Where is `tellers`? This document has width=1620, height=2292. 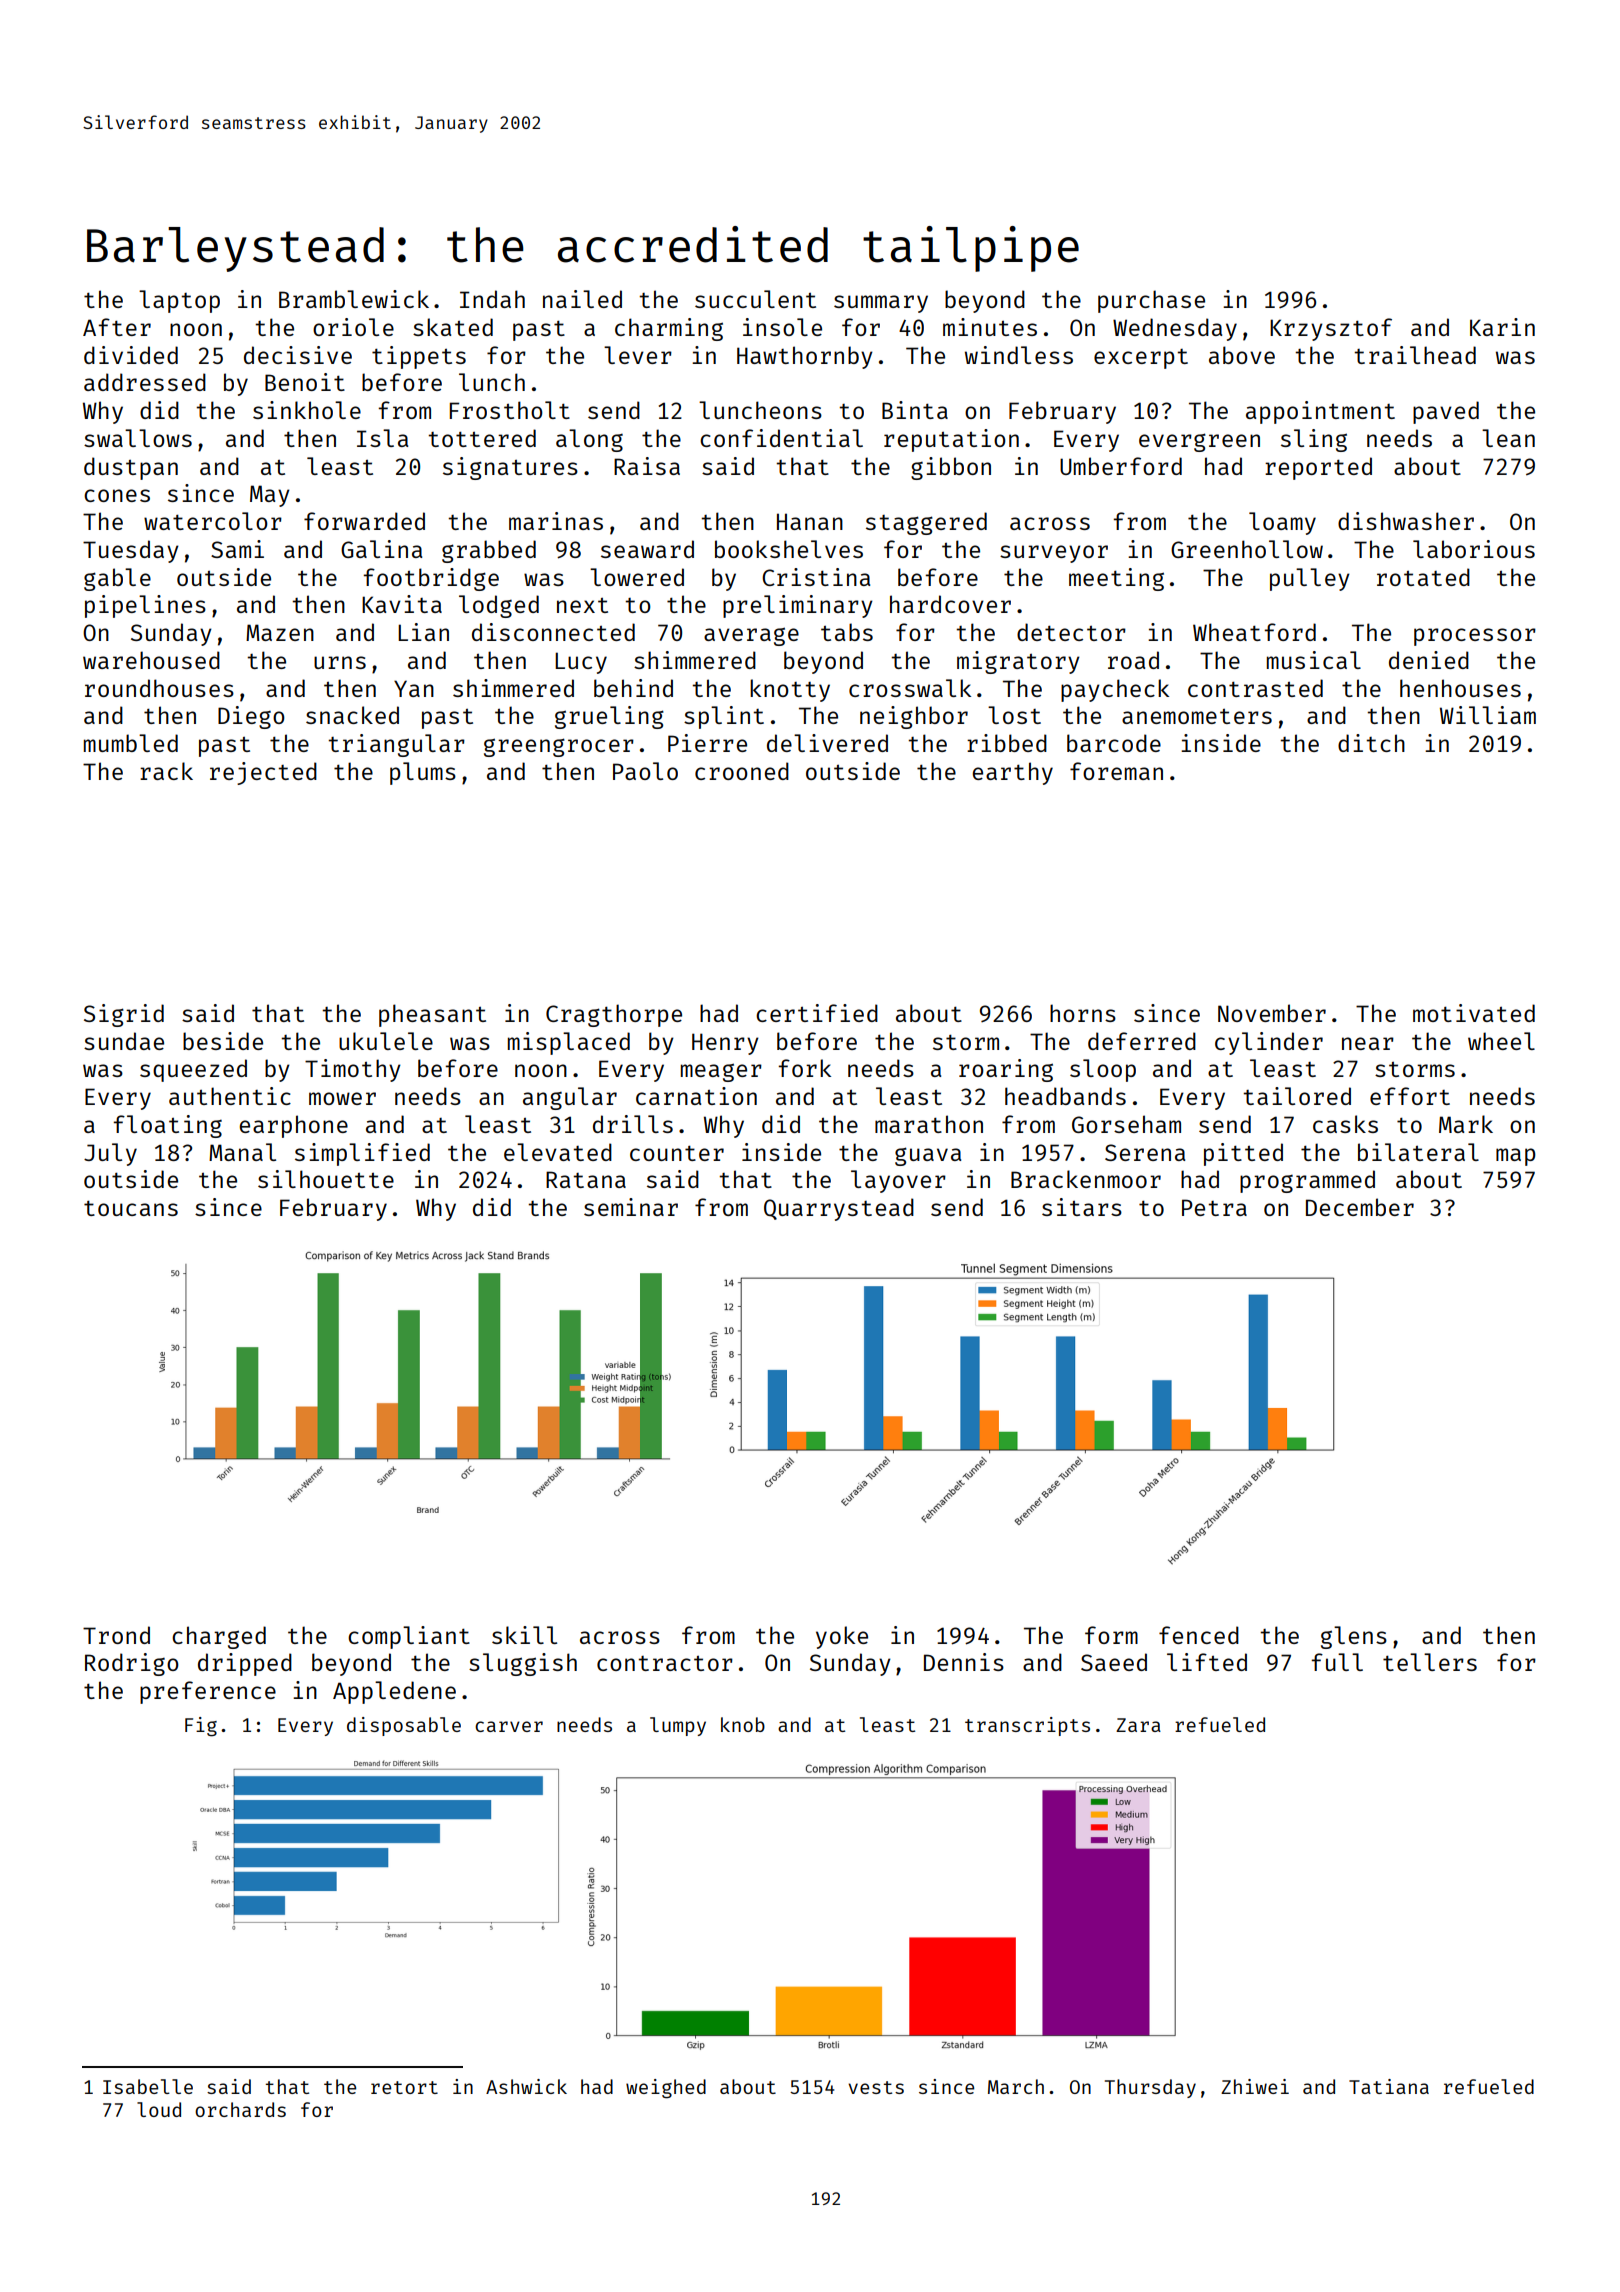
tellers is located at coordinates (1430, 1662).
